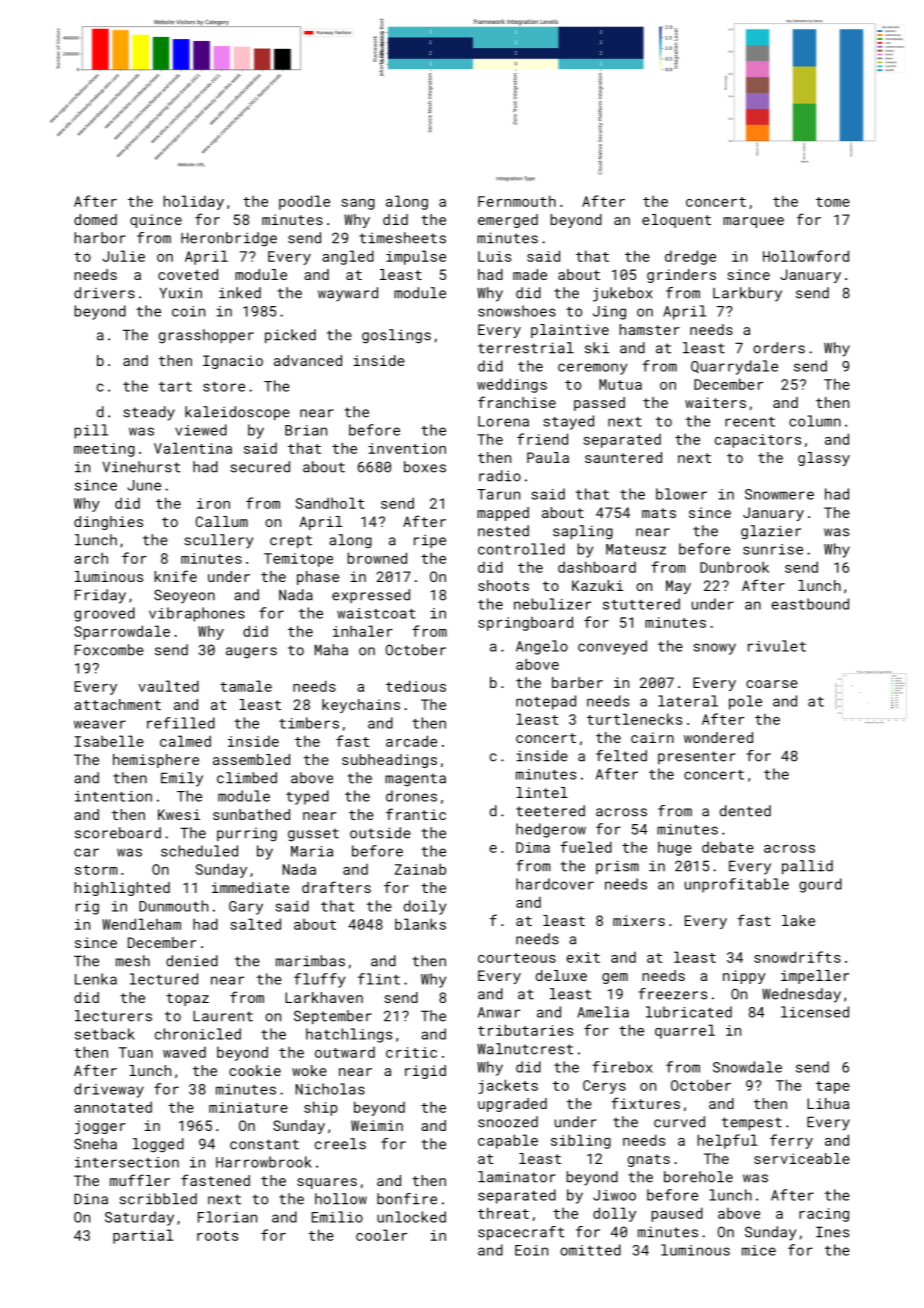  Describe the element at coordinates (122, 632) in the screenshot. I see `Sparrowdale` at that location.
